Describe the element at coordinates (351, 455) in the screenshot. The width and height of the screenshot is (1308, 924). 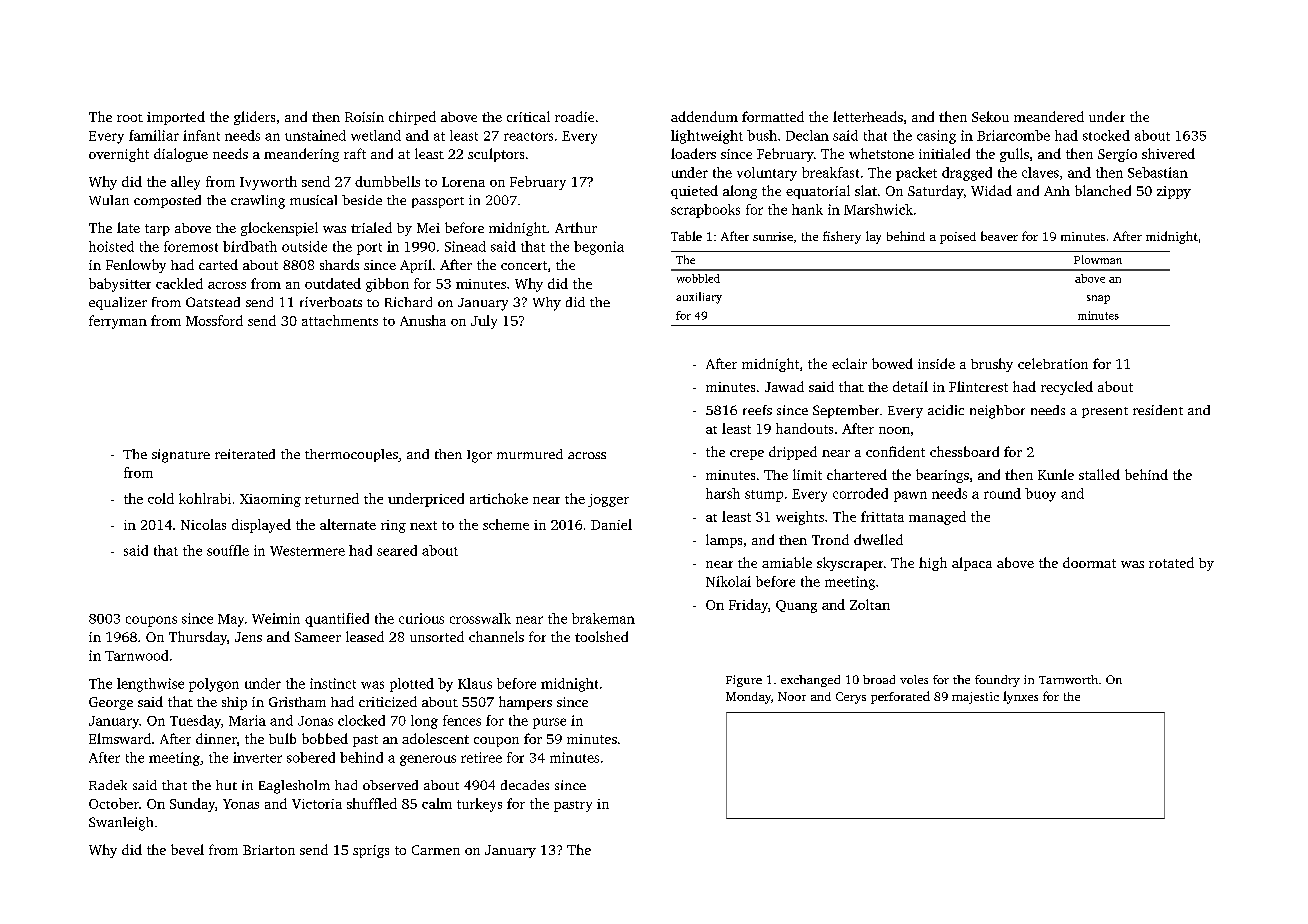
I see `thermocouples` at that location.
